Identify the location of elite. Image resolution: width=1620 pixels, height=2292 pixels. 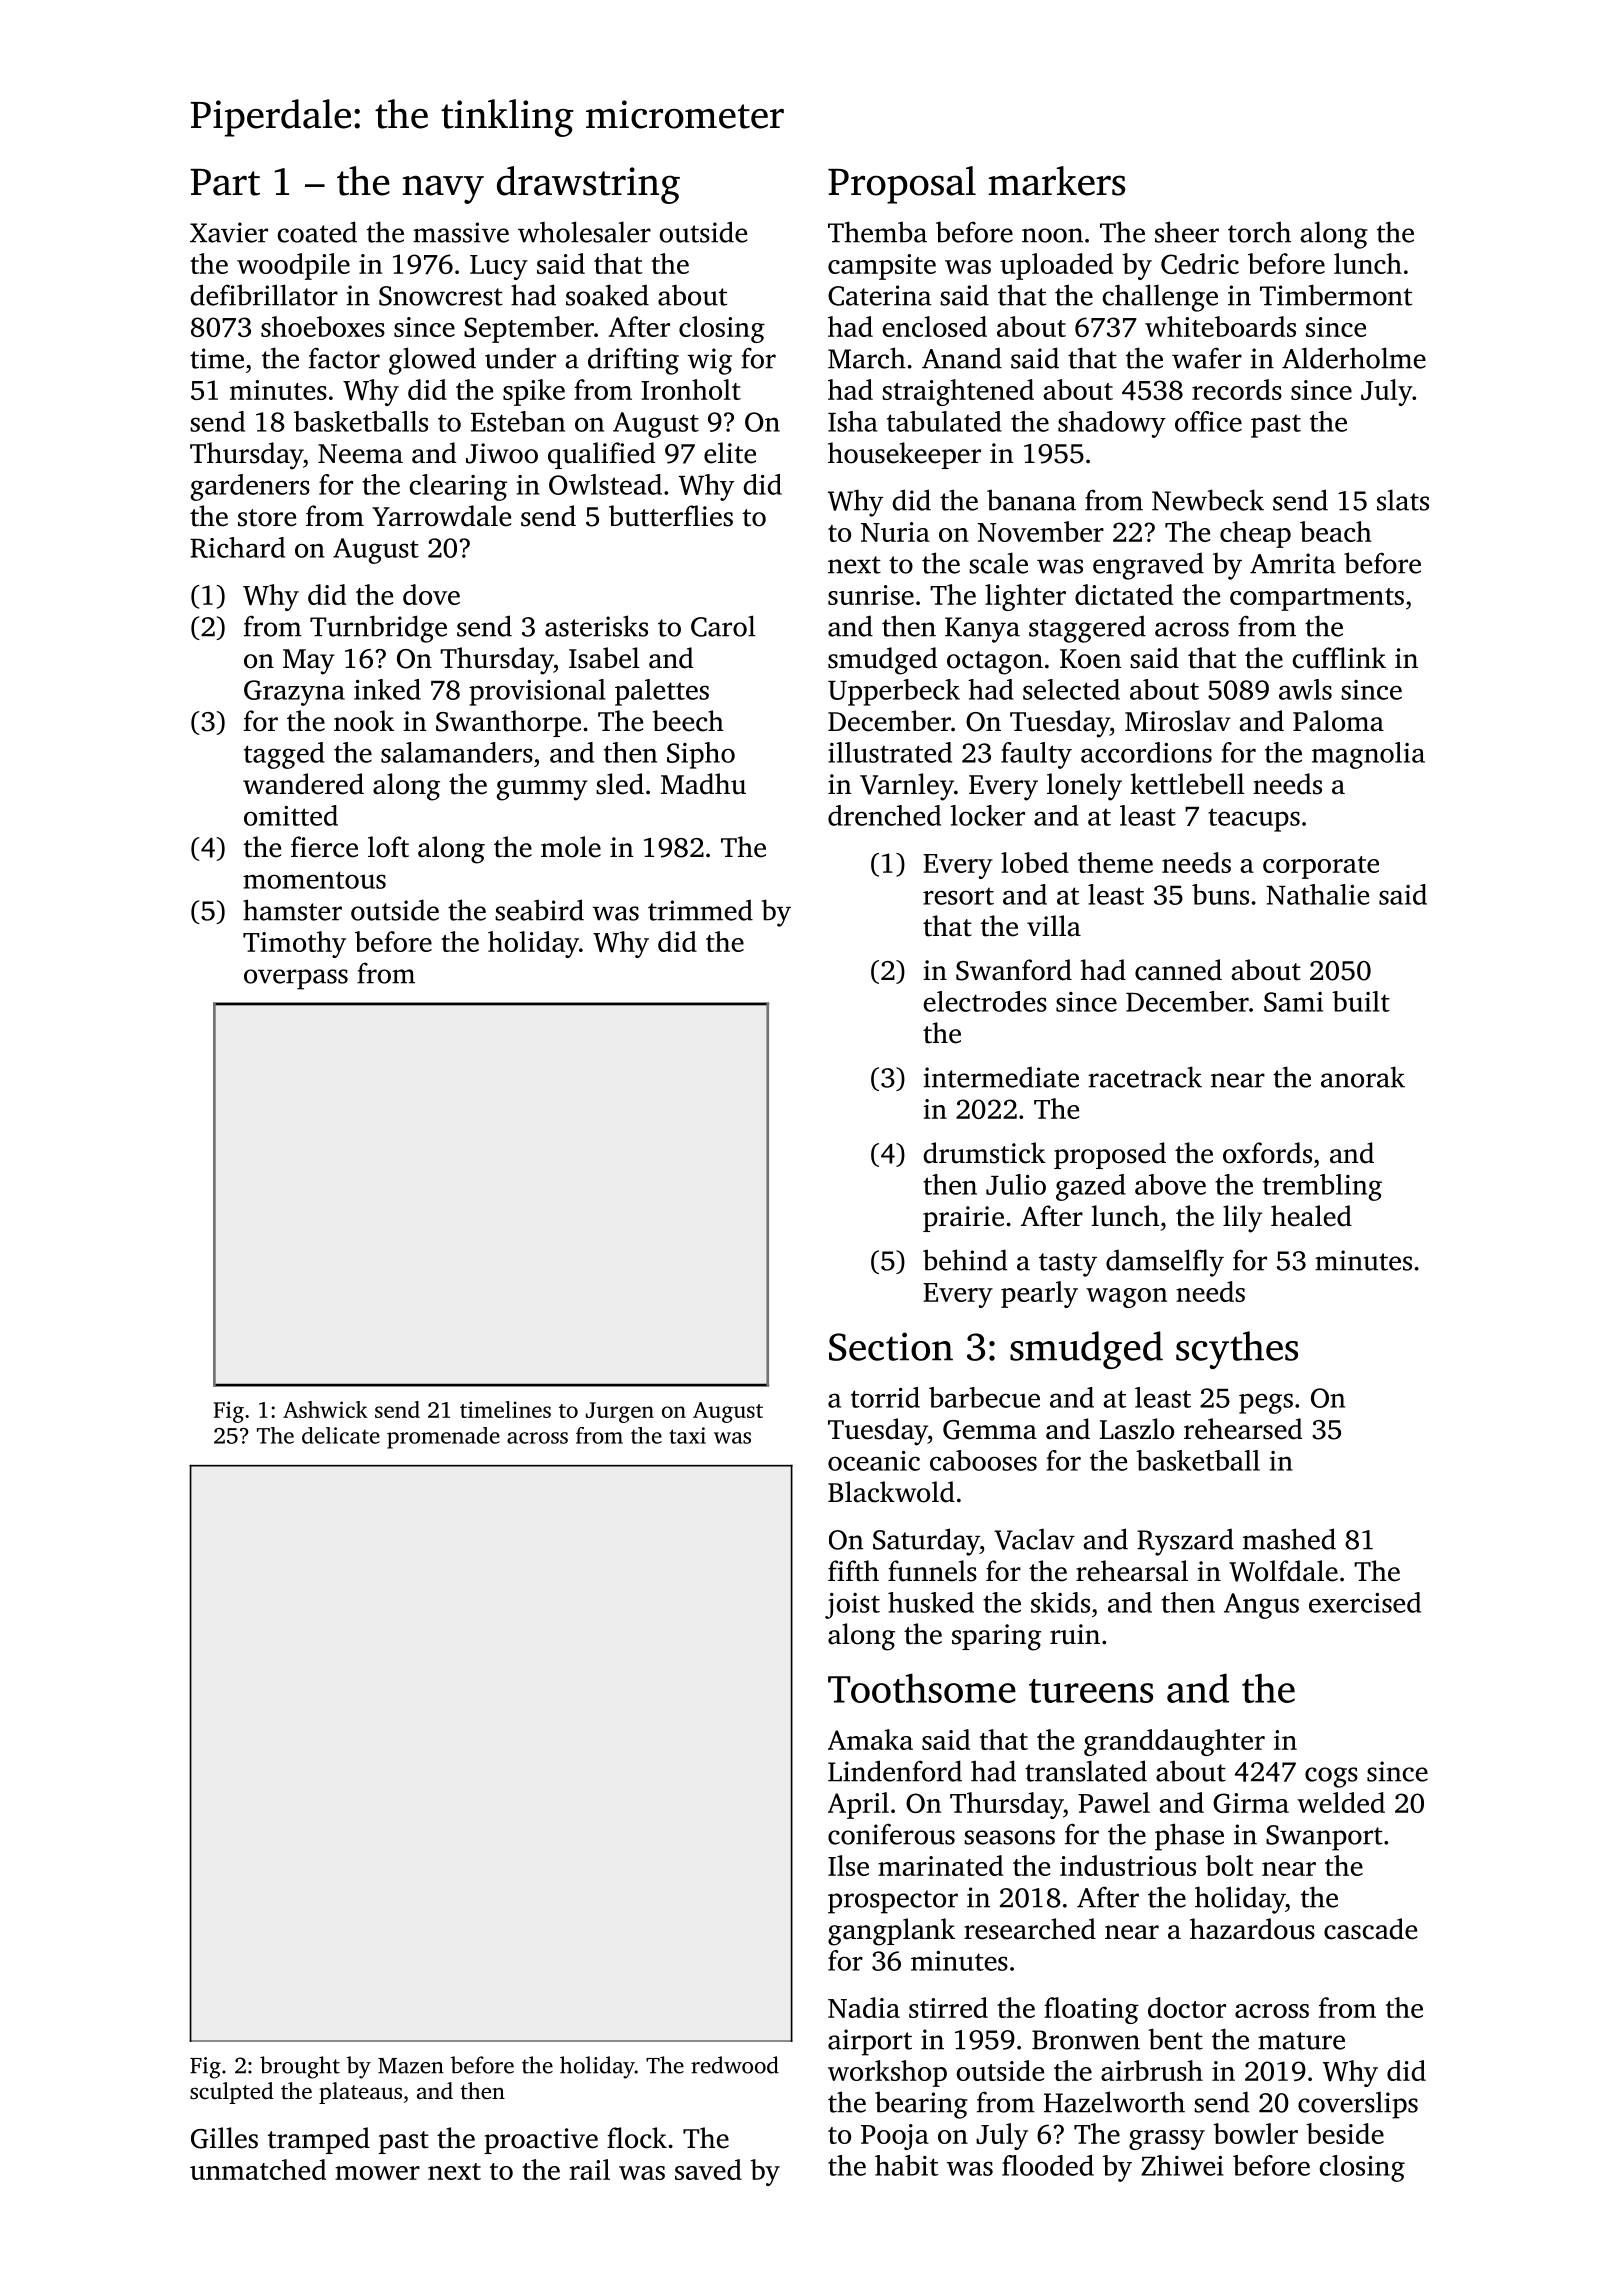
(730, 453).
